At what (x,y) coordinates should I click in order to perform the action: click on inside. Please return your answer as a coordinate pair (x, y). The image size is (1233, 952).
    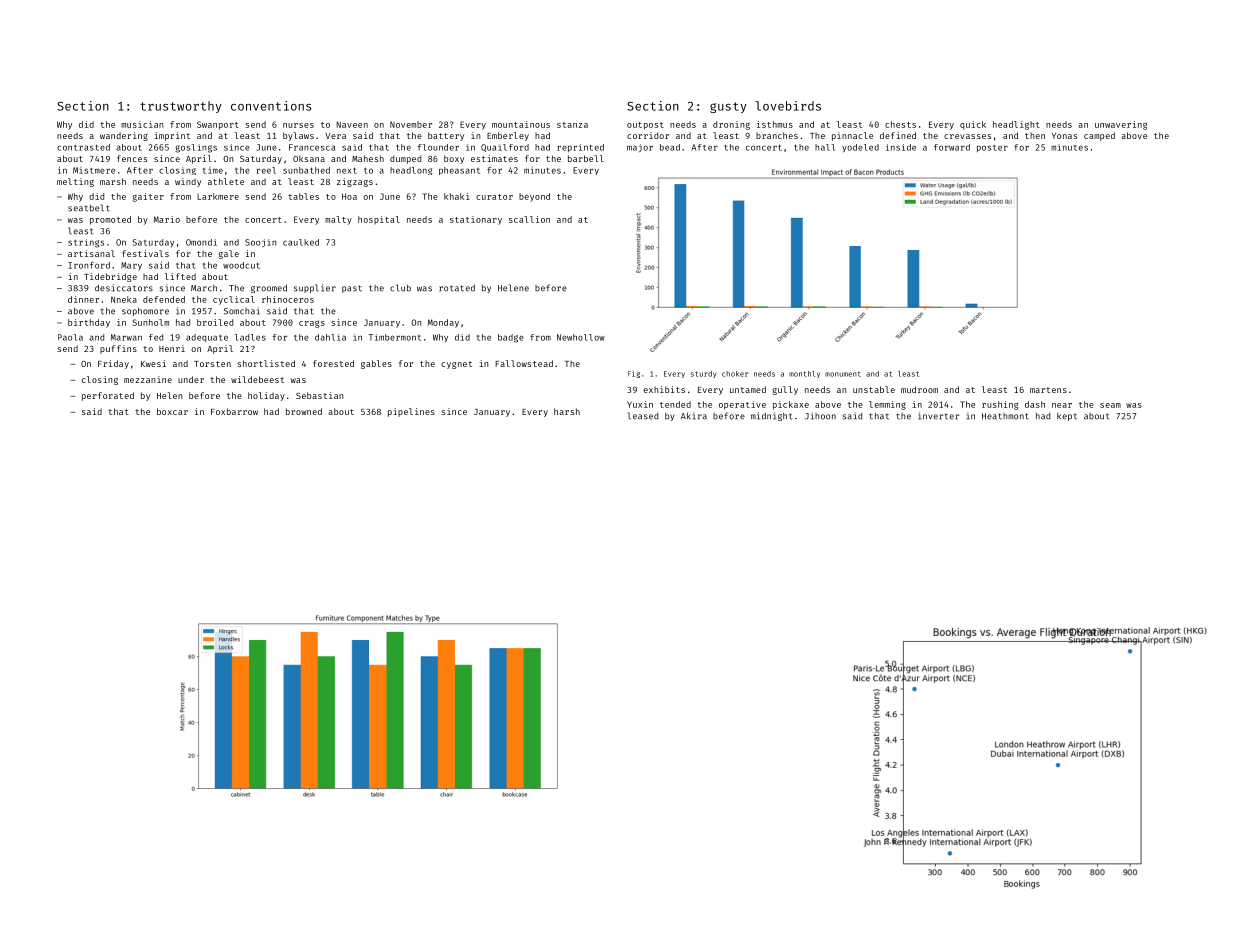
    Looking at the image, I should click on (901, 147).
